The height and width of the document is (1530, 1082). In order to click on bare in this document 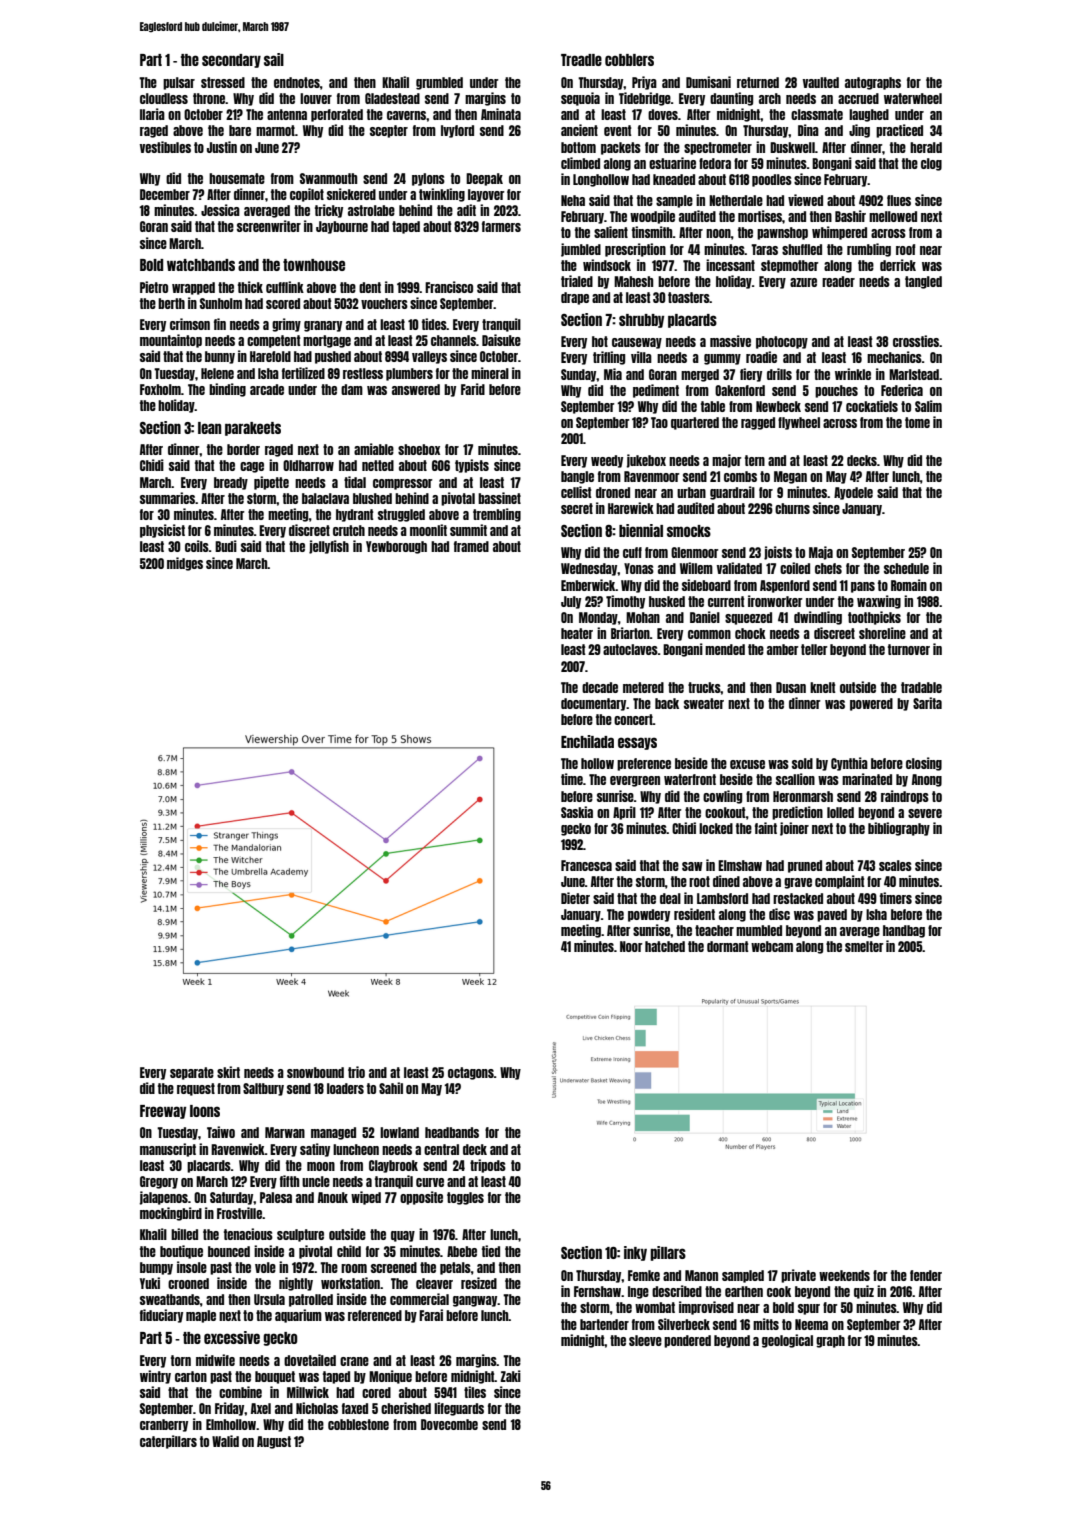, I will do `click(240, 130)`.
